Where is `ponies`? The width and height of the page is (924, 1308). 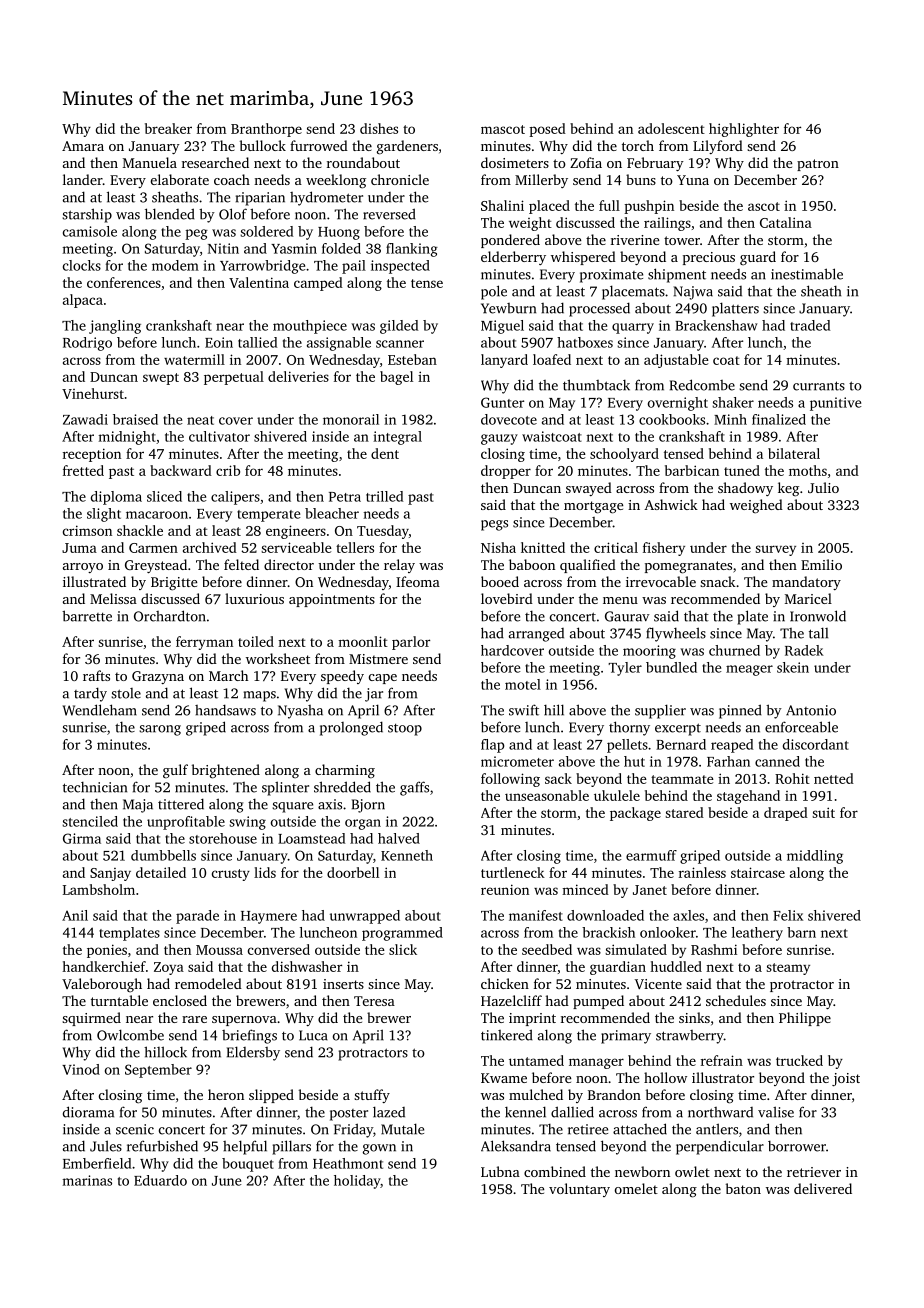
ponies is located at coordinates (107, 951).
